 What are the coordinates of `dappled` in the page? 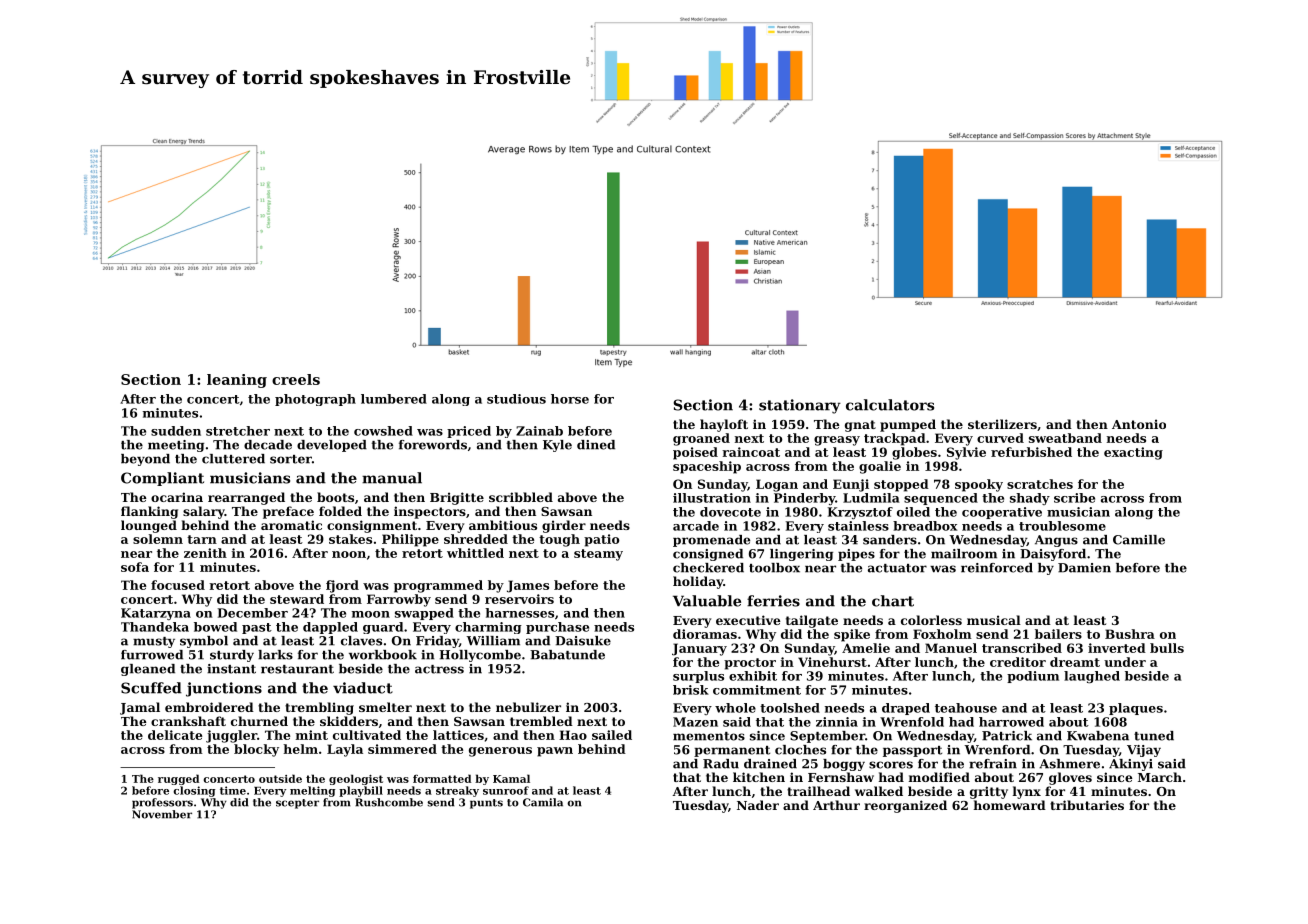 It's located at (330, 628).
